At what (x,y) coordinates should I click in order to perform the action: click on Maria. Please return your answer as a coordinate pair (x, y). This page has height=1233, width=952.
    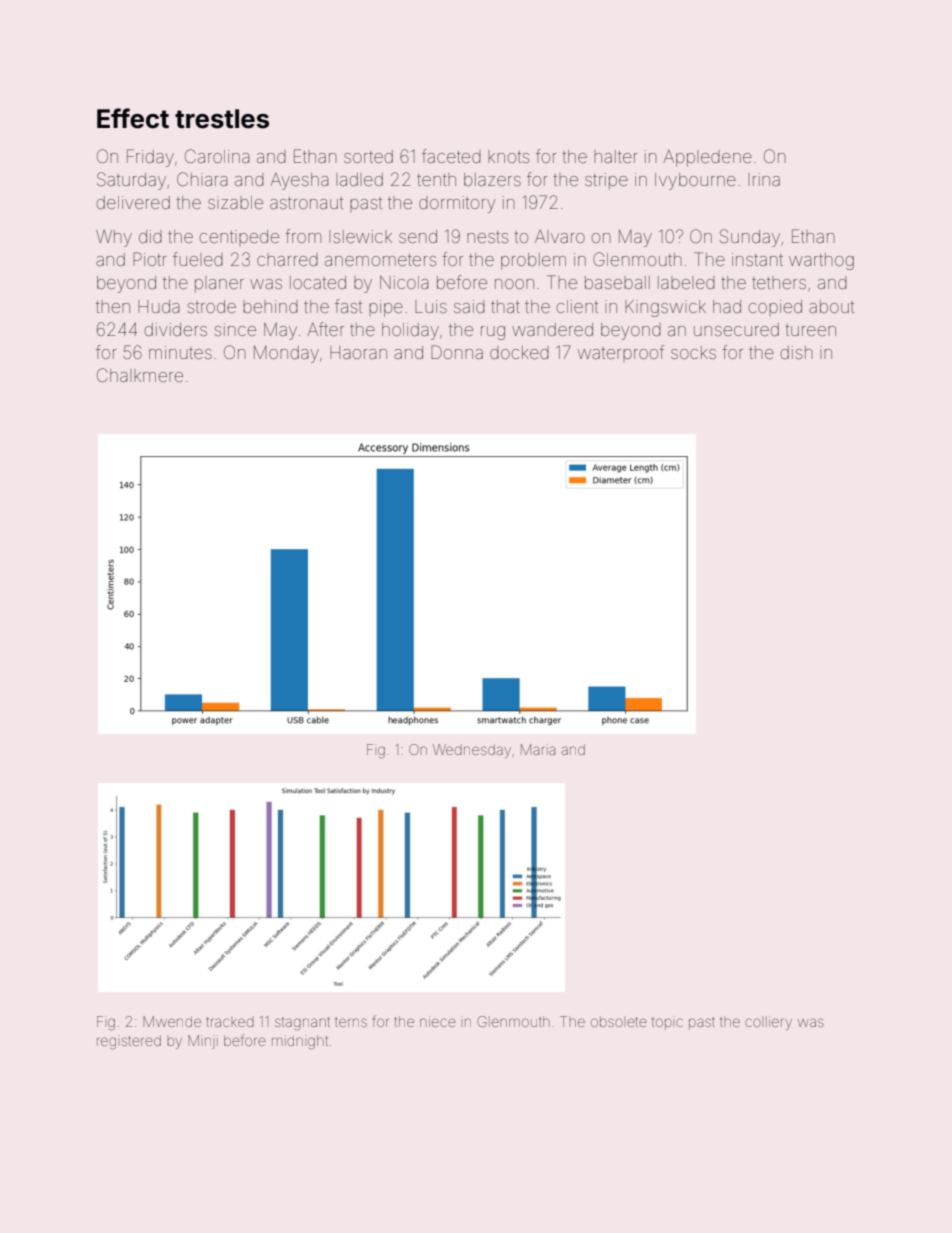
    Looking at the image, I should click on (538, 749).
